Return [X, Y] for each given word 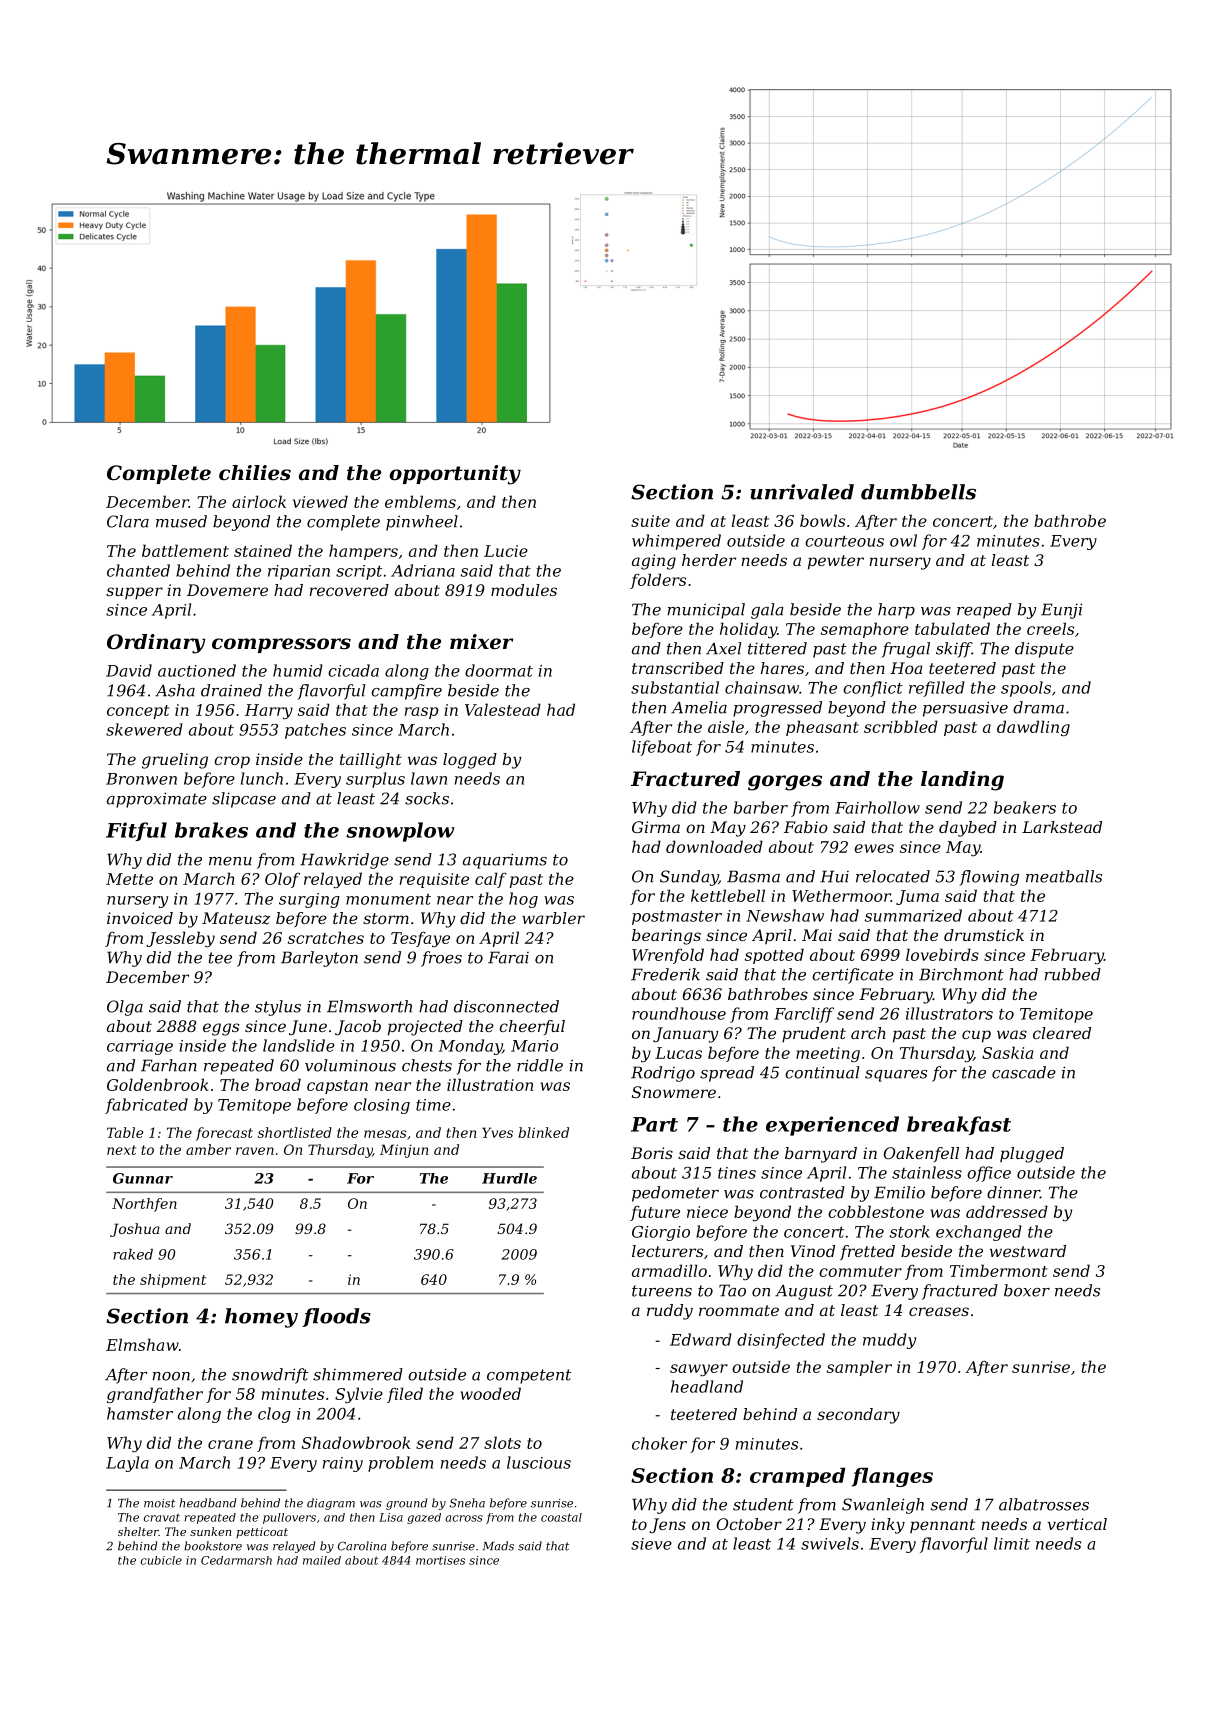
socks [427, 798]
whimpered [676, 542]
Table [125, 1132]
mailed [322, 1560]
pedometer [675, 1194]
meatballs [1064, 876]
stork [910, 1231]
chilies [255, 473]
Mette [129, 879]
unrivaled [802, 492]
